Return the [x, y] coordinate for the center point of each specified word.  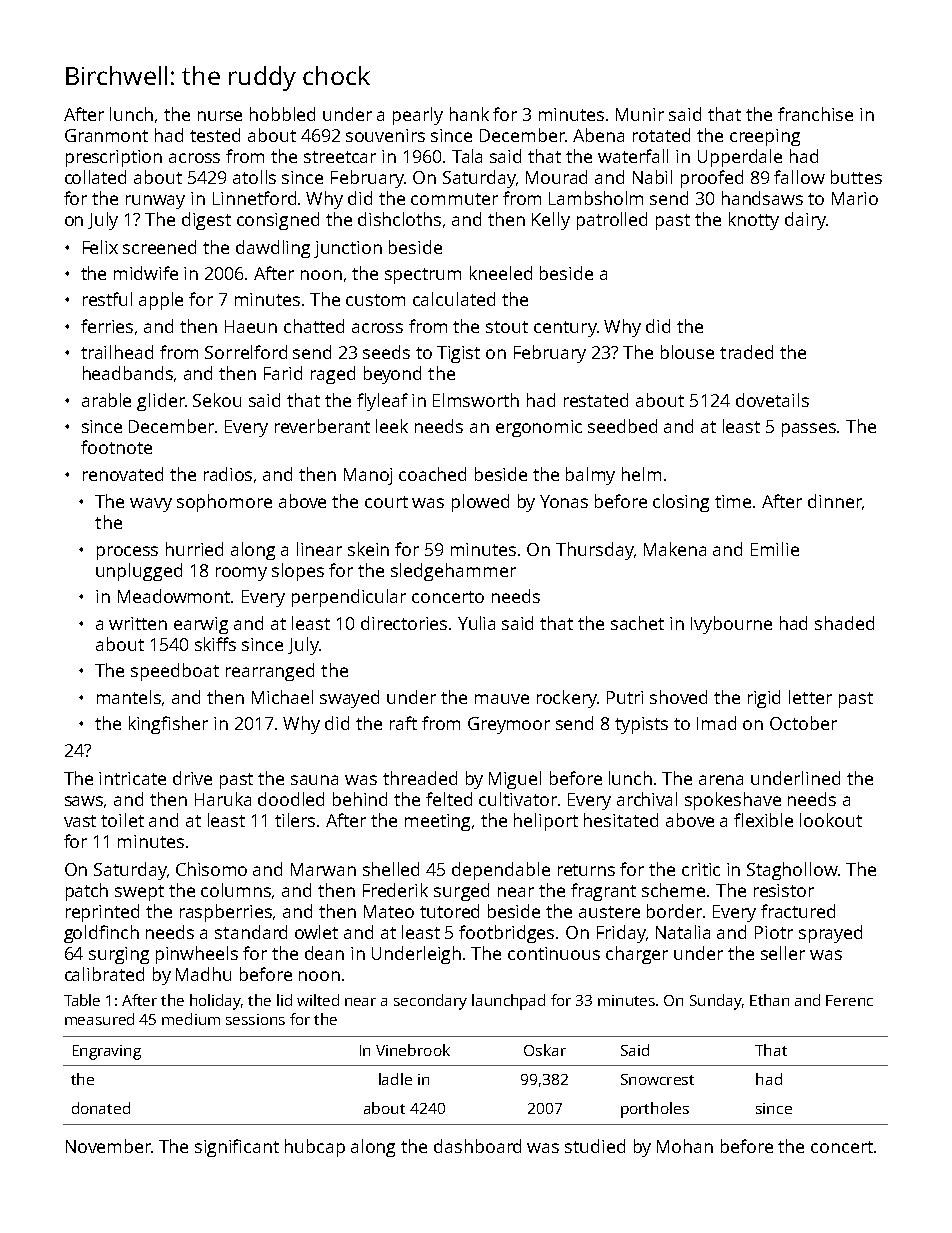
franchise [815, 114]
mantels [129, 697]
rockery [567, 699]
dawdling [273, 249]
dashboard [477, 1146]
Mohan [685, 1146]
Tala [467, 156]
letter [810, 697]
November [108, 1146]
